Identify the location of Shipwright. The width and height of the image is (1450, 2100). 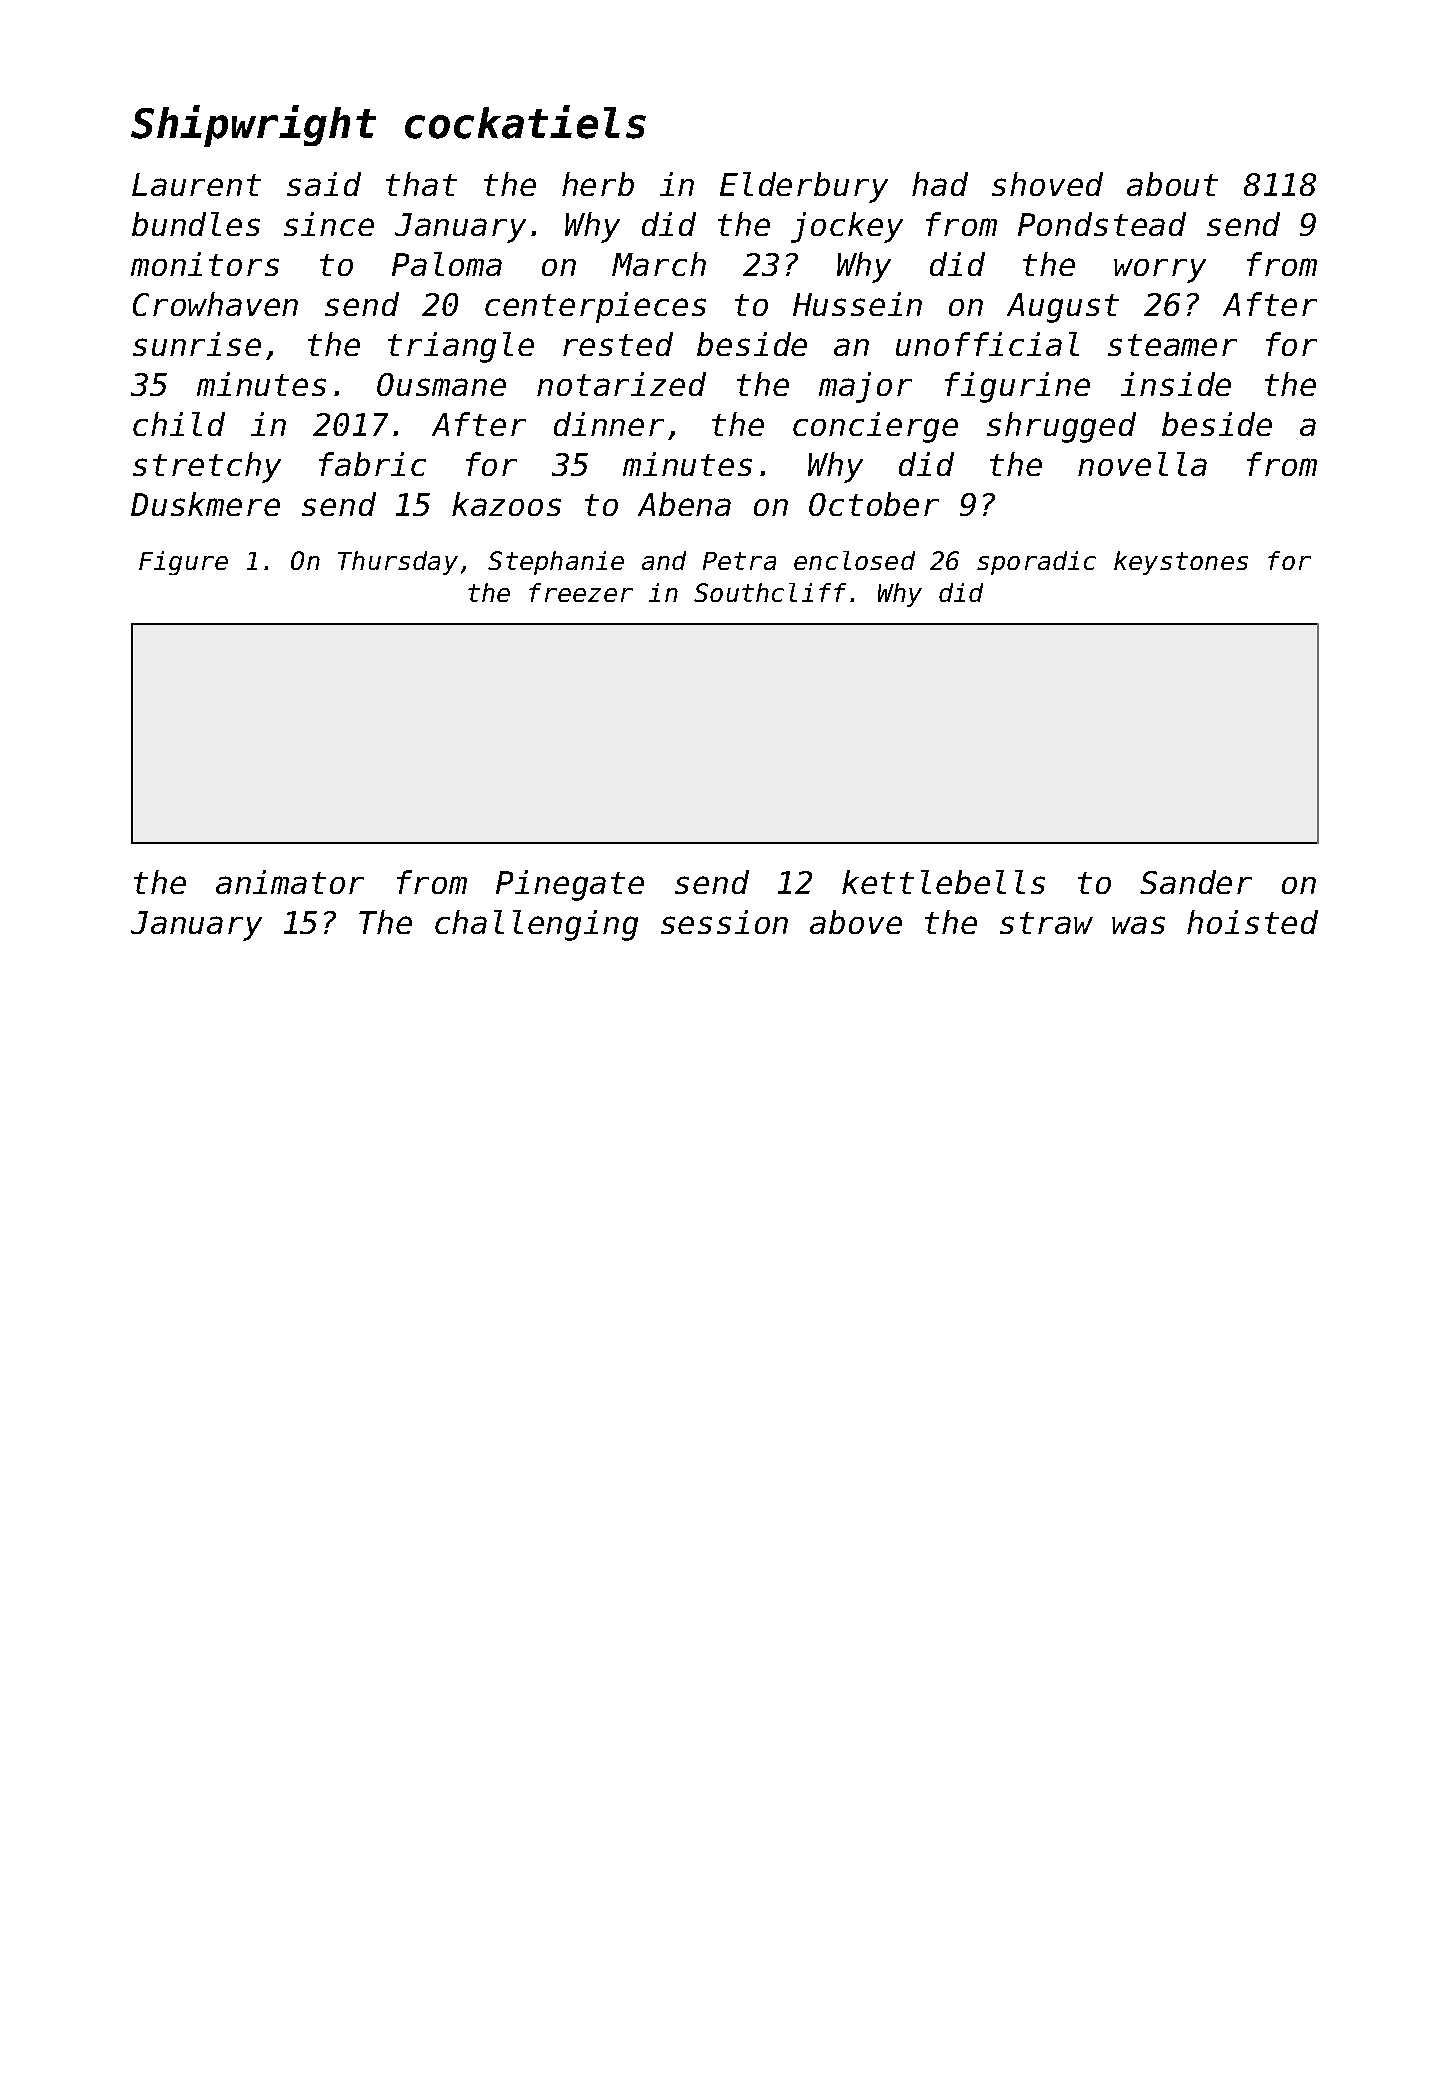
(253, 126).
